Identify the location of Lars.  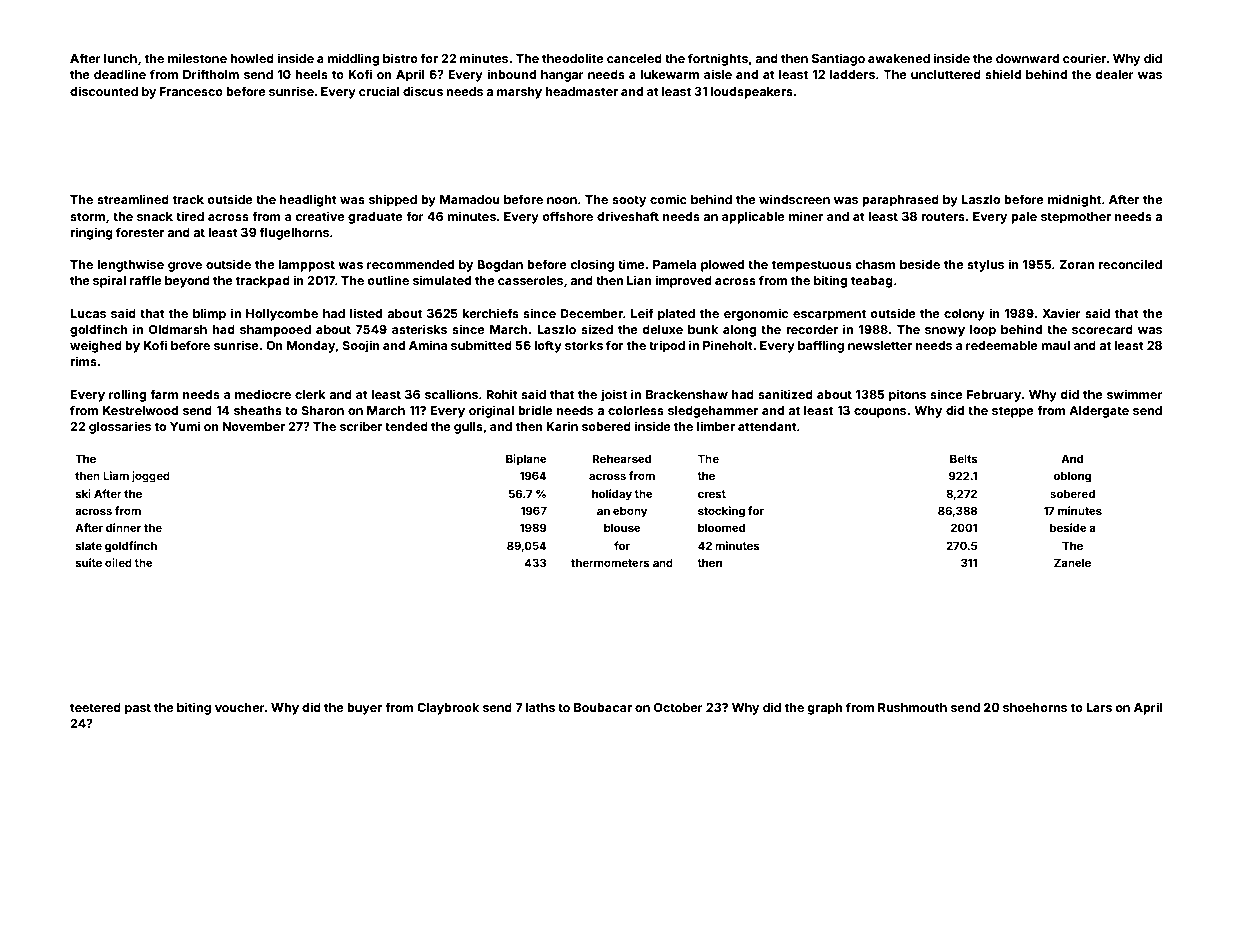
(1099, 707).
